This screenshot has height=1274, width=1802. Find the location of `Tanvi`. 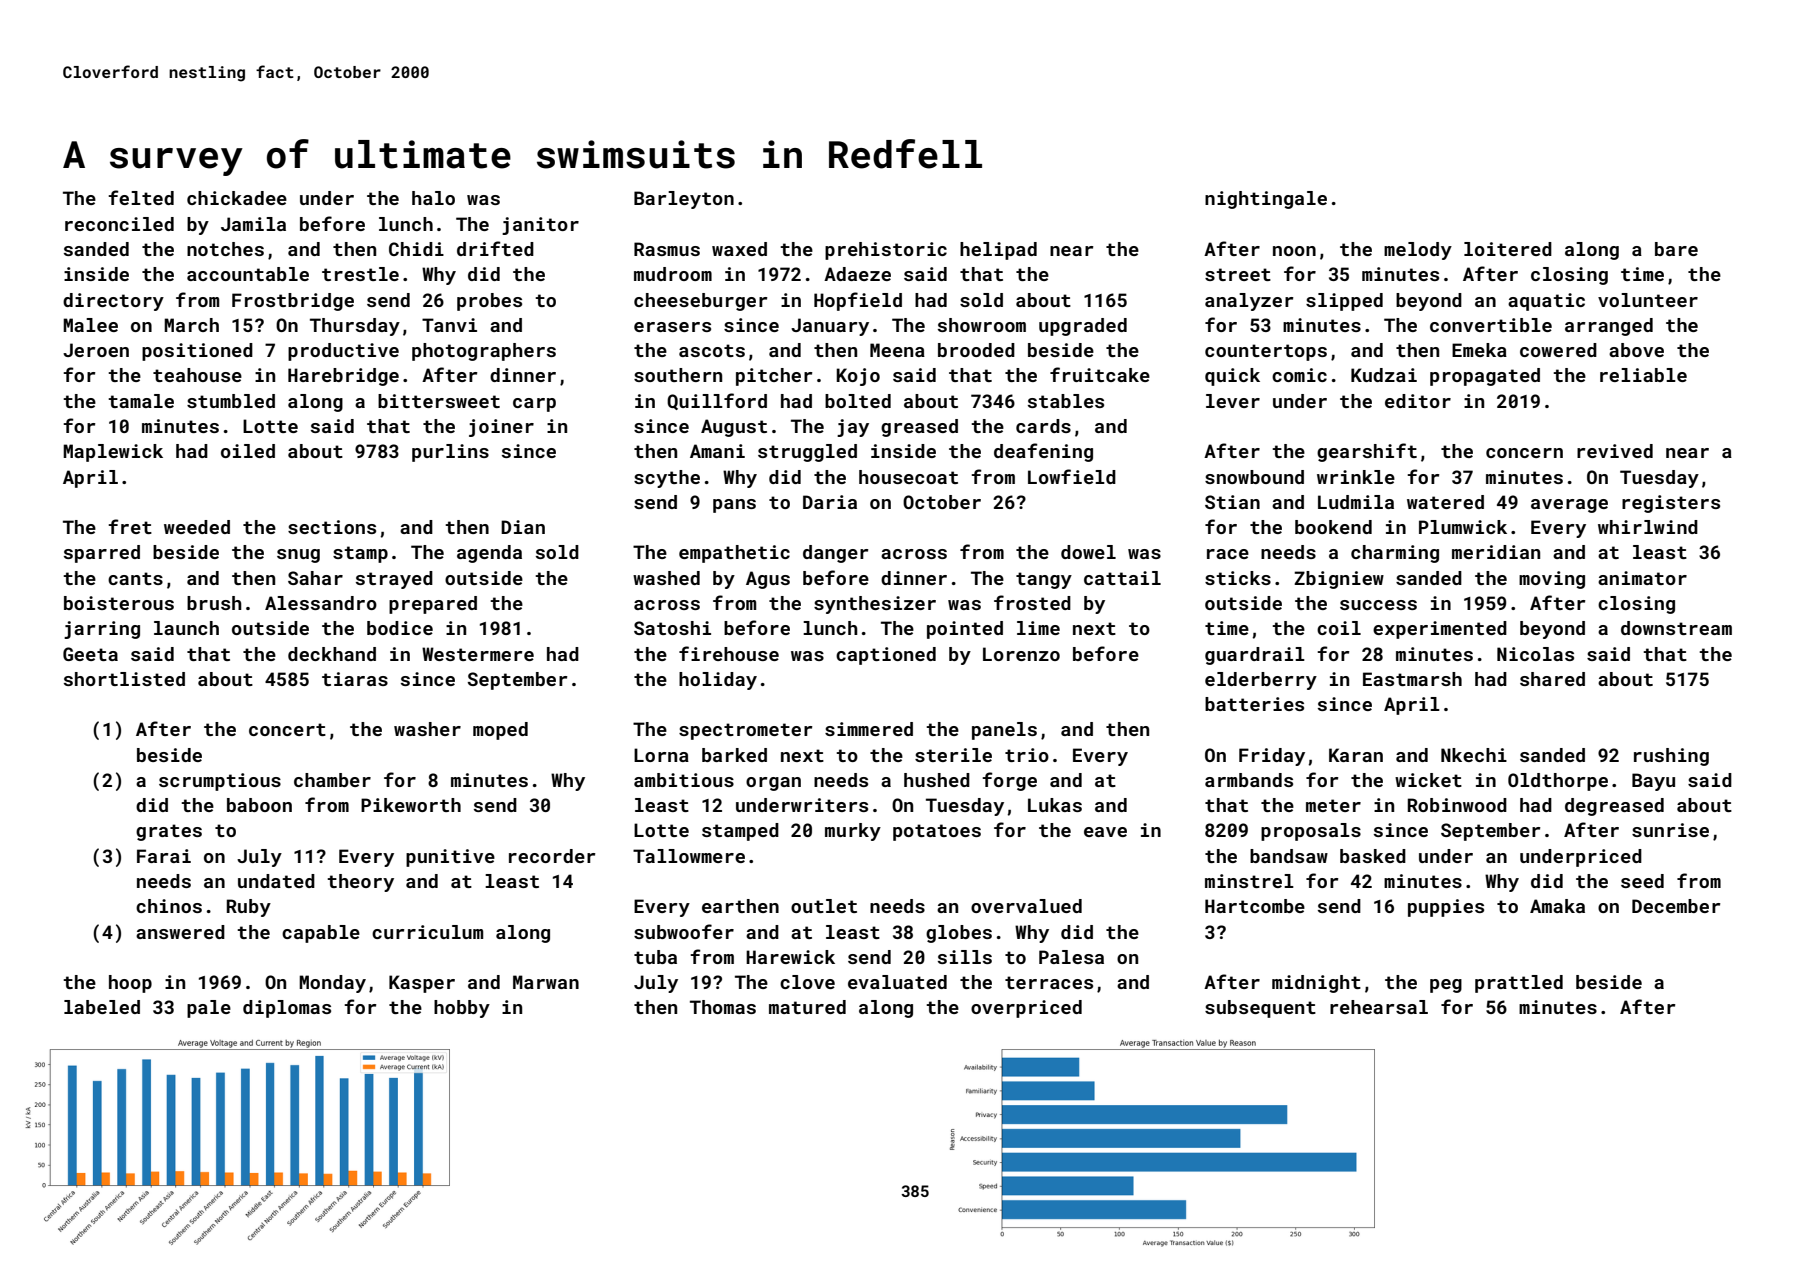

Tanvi is located at coordinates (449, 325).
